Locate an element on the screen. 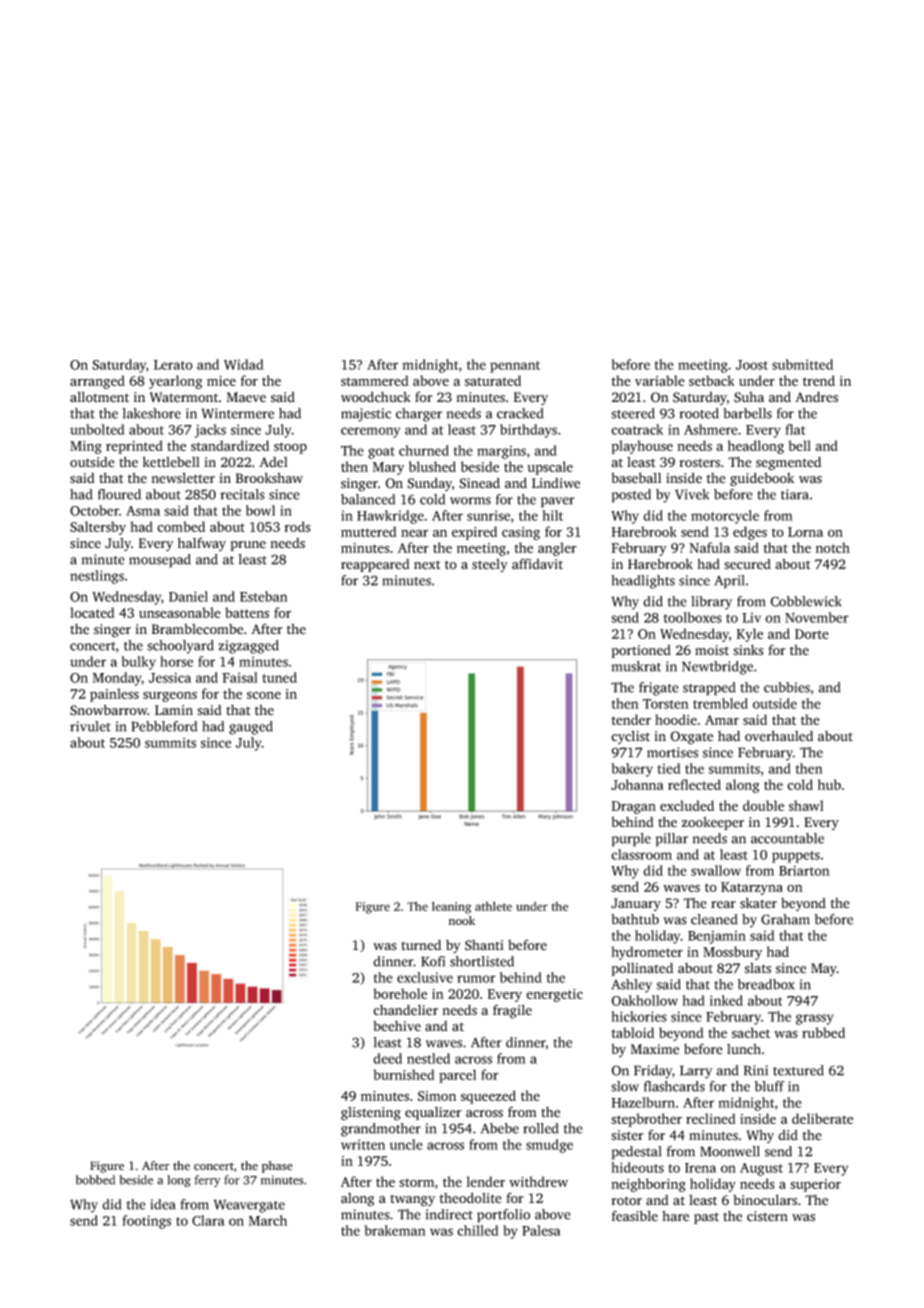 This screenshot has width=924, height=1308. turned is located at coordinates (421, 945).
